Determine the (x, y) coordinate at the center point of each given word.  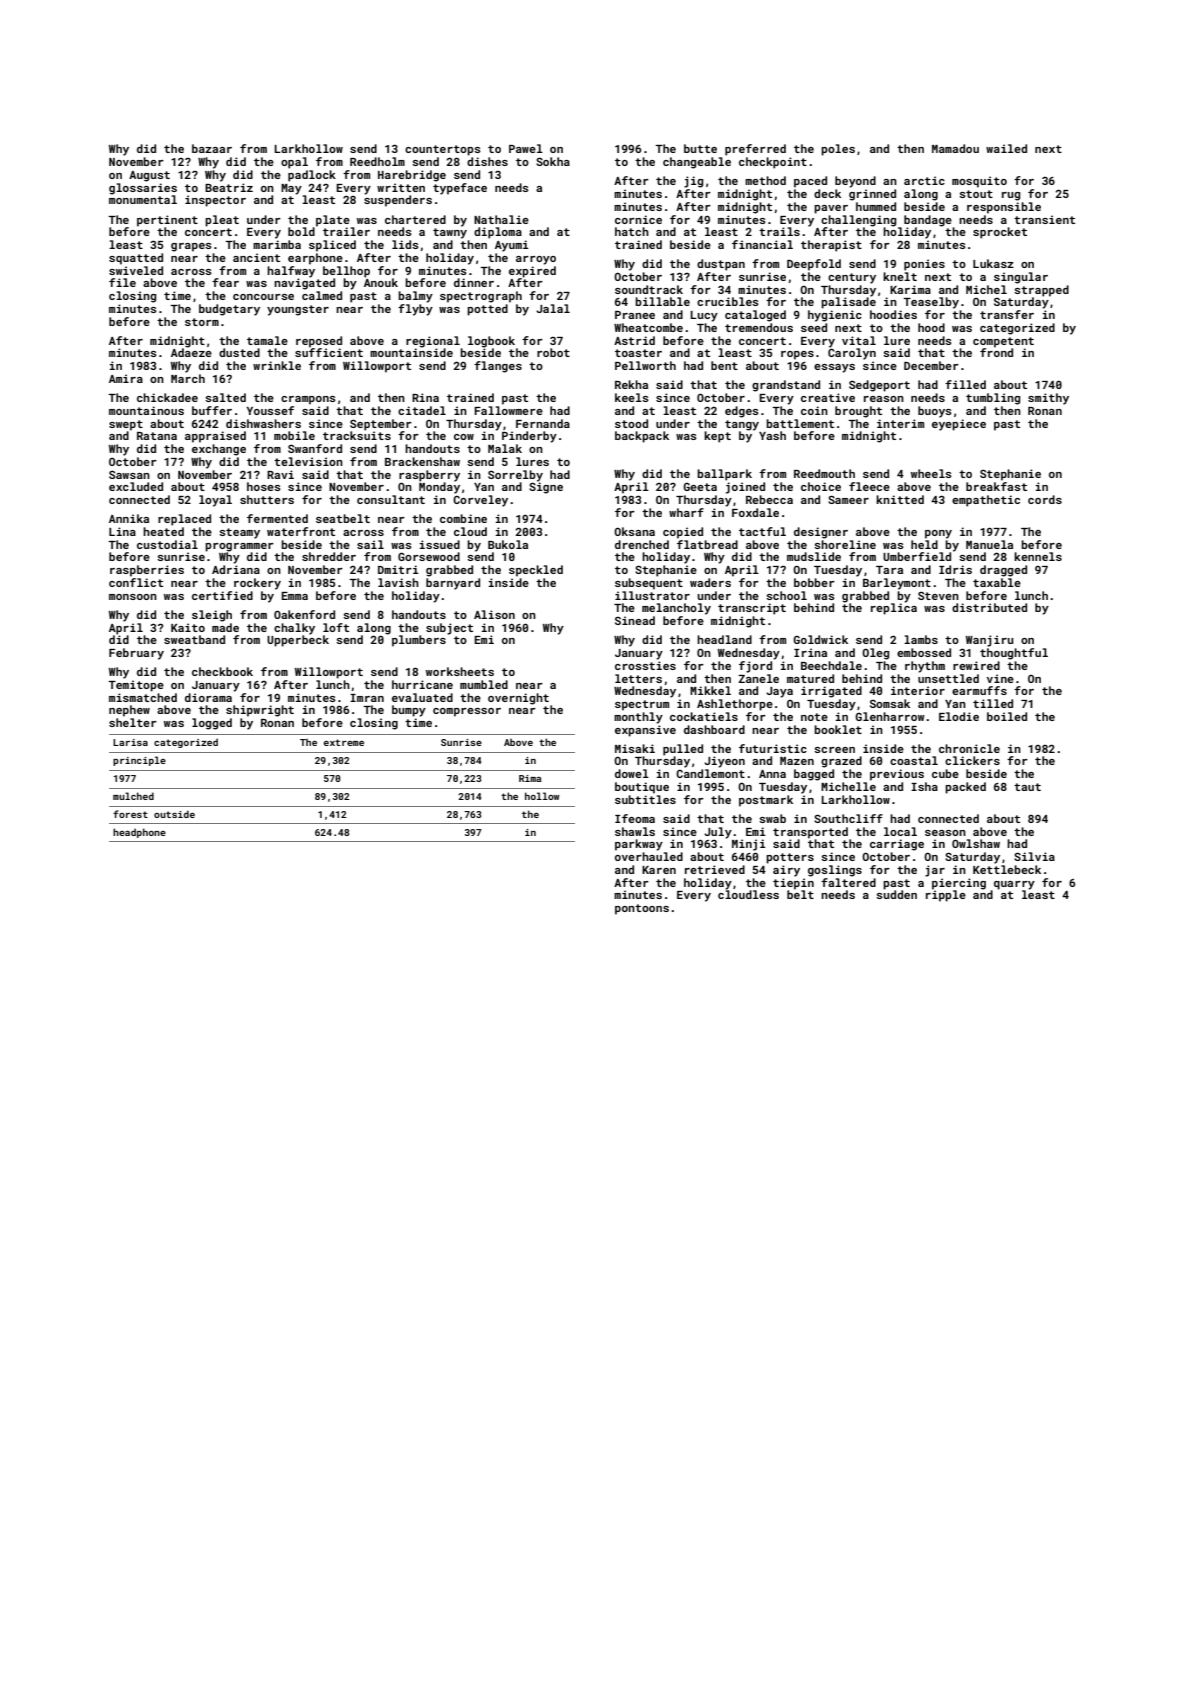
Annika (129, 518)
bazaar (212, 148)
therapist (831, 246)
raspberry (429, 476)
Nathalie (501, 219)
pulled (683, 750)
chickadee (167, 397)
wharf (686, 512)
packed (965, 788)
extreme (344, 742)
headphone (139, 833)
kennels (1038, 556)
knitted (900, 499)
